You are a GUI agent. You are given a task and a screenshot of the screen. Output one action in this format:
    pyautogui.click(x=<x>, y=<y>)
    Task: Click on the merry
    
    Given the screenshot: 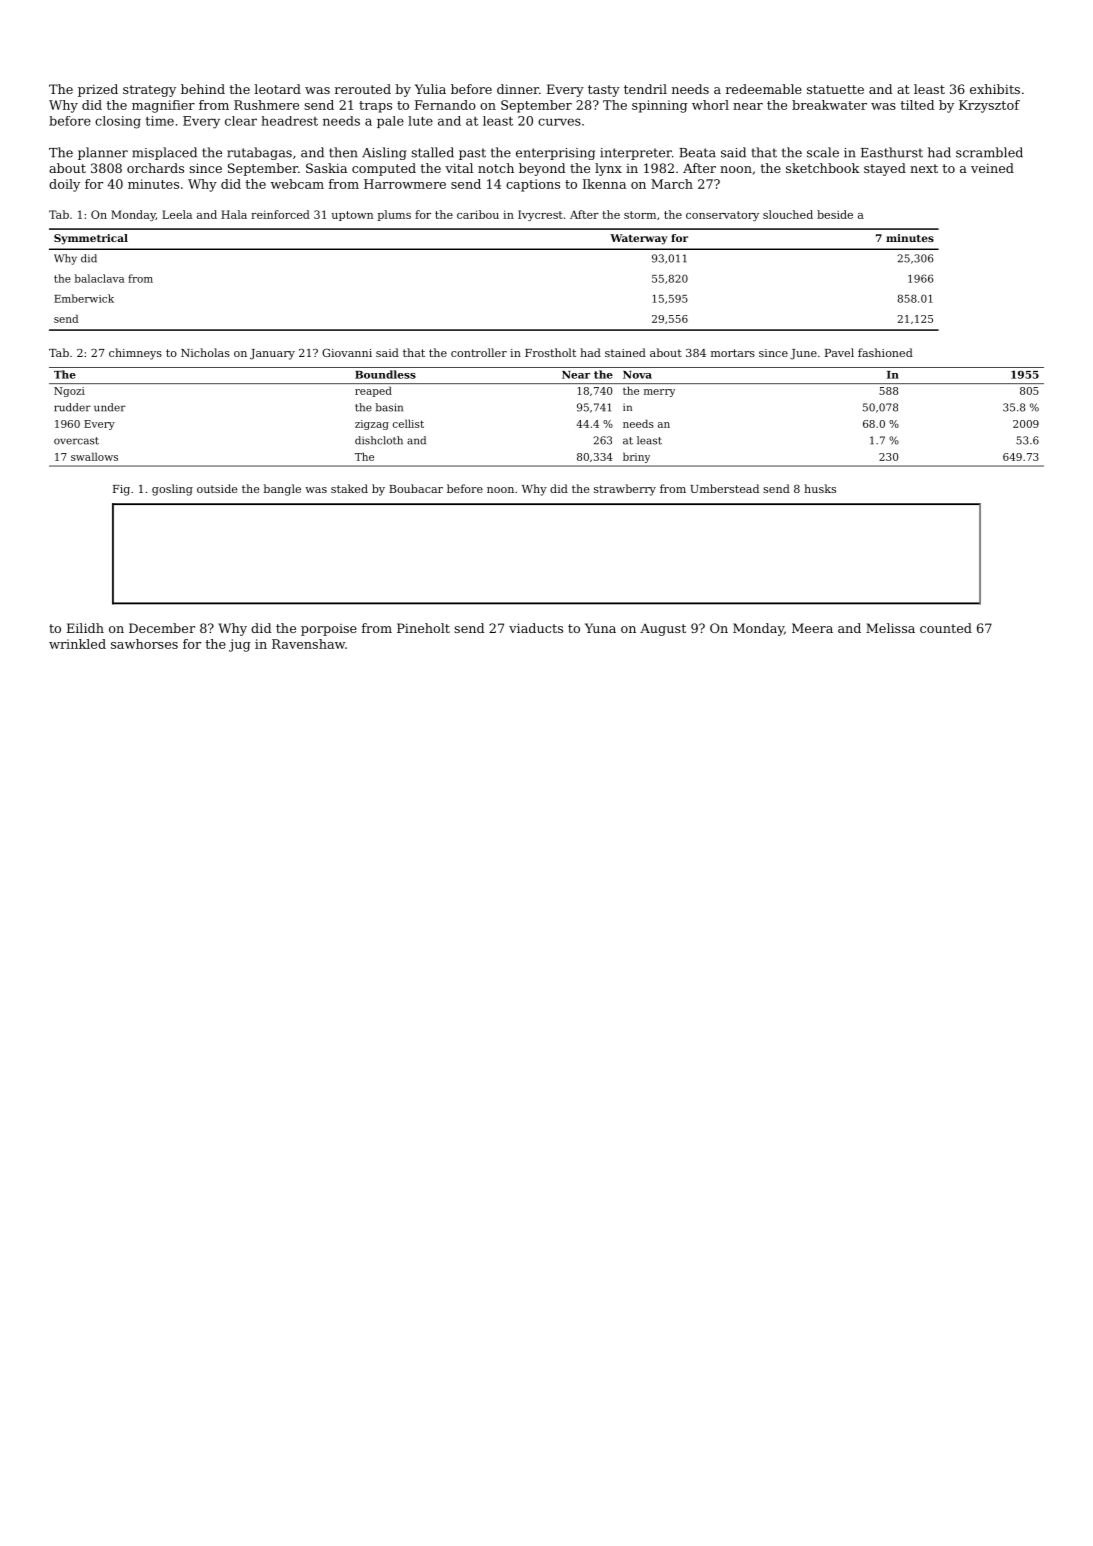 What is the action you would take?
    pyautogui.click(x=659, y=393)
